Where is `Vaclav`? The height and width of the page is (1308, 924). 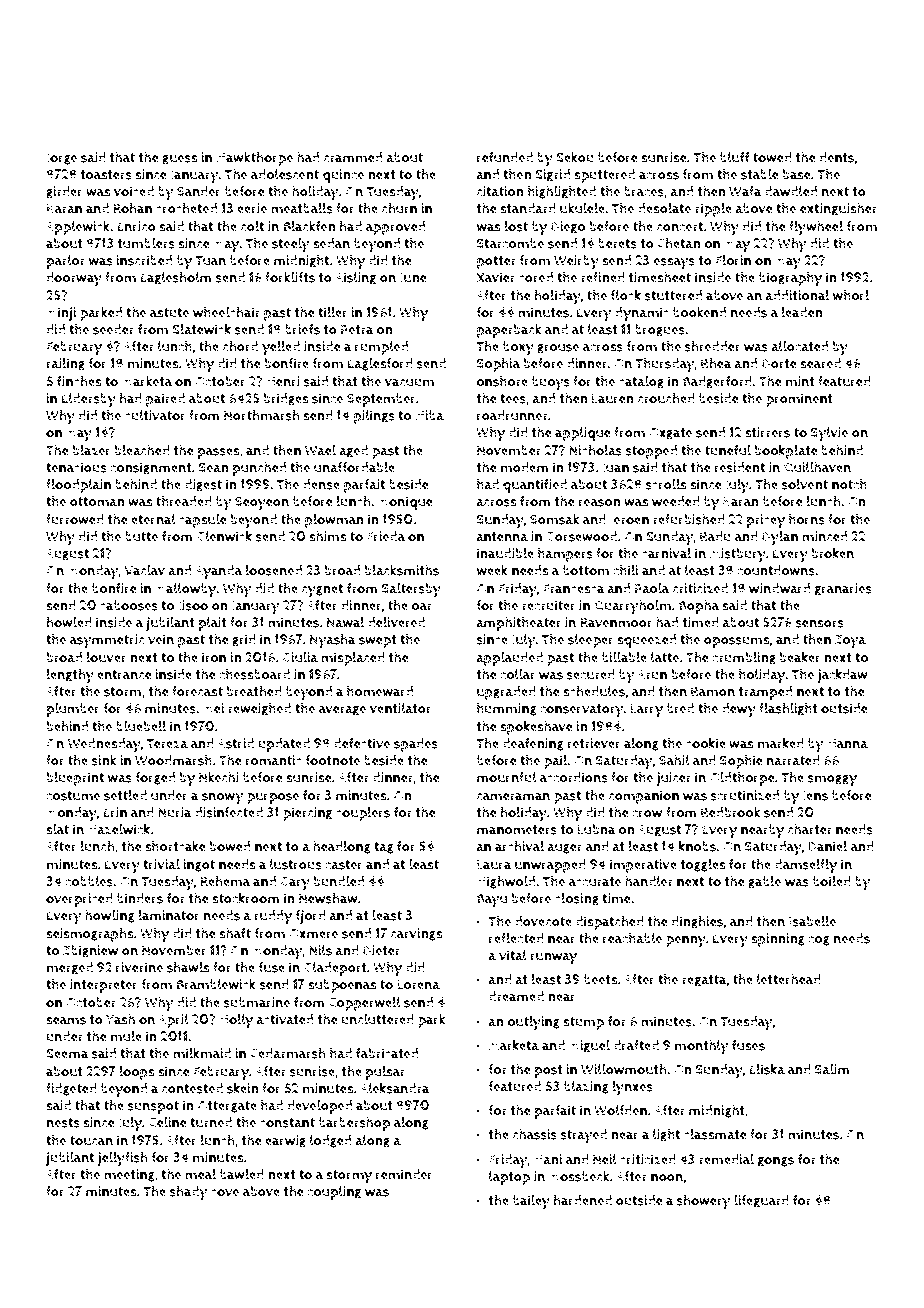 Vaclav is located at coordinates (144, 570).
